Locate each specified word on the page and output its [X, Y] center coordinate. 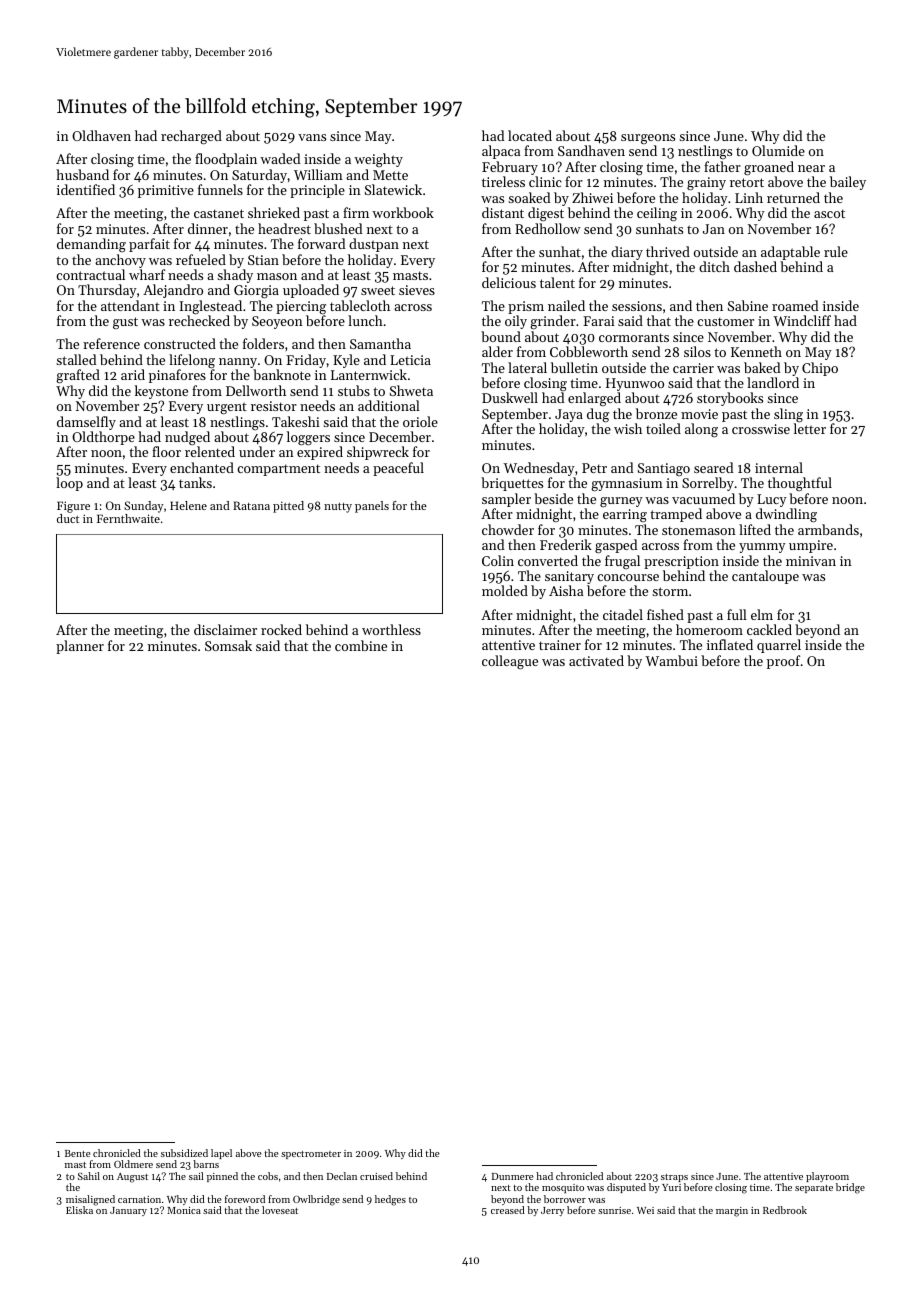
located [530, 135]
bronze [656, 413]
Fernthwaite [128, 518]
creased [508, 1210]
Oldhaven [101, 135]
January [128, 1211]
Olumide [778, 150]
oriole [420, 421]
